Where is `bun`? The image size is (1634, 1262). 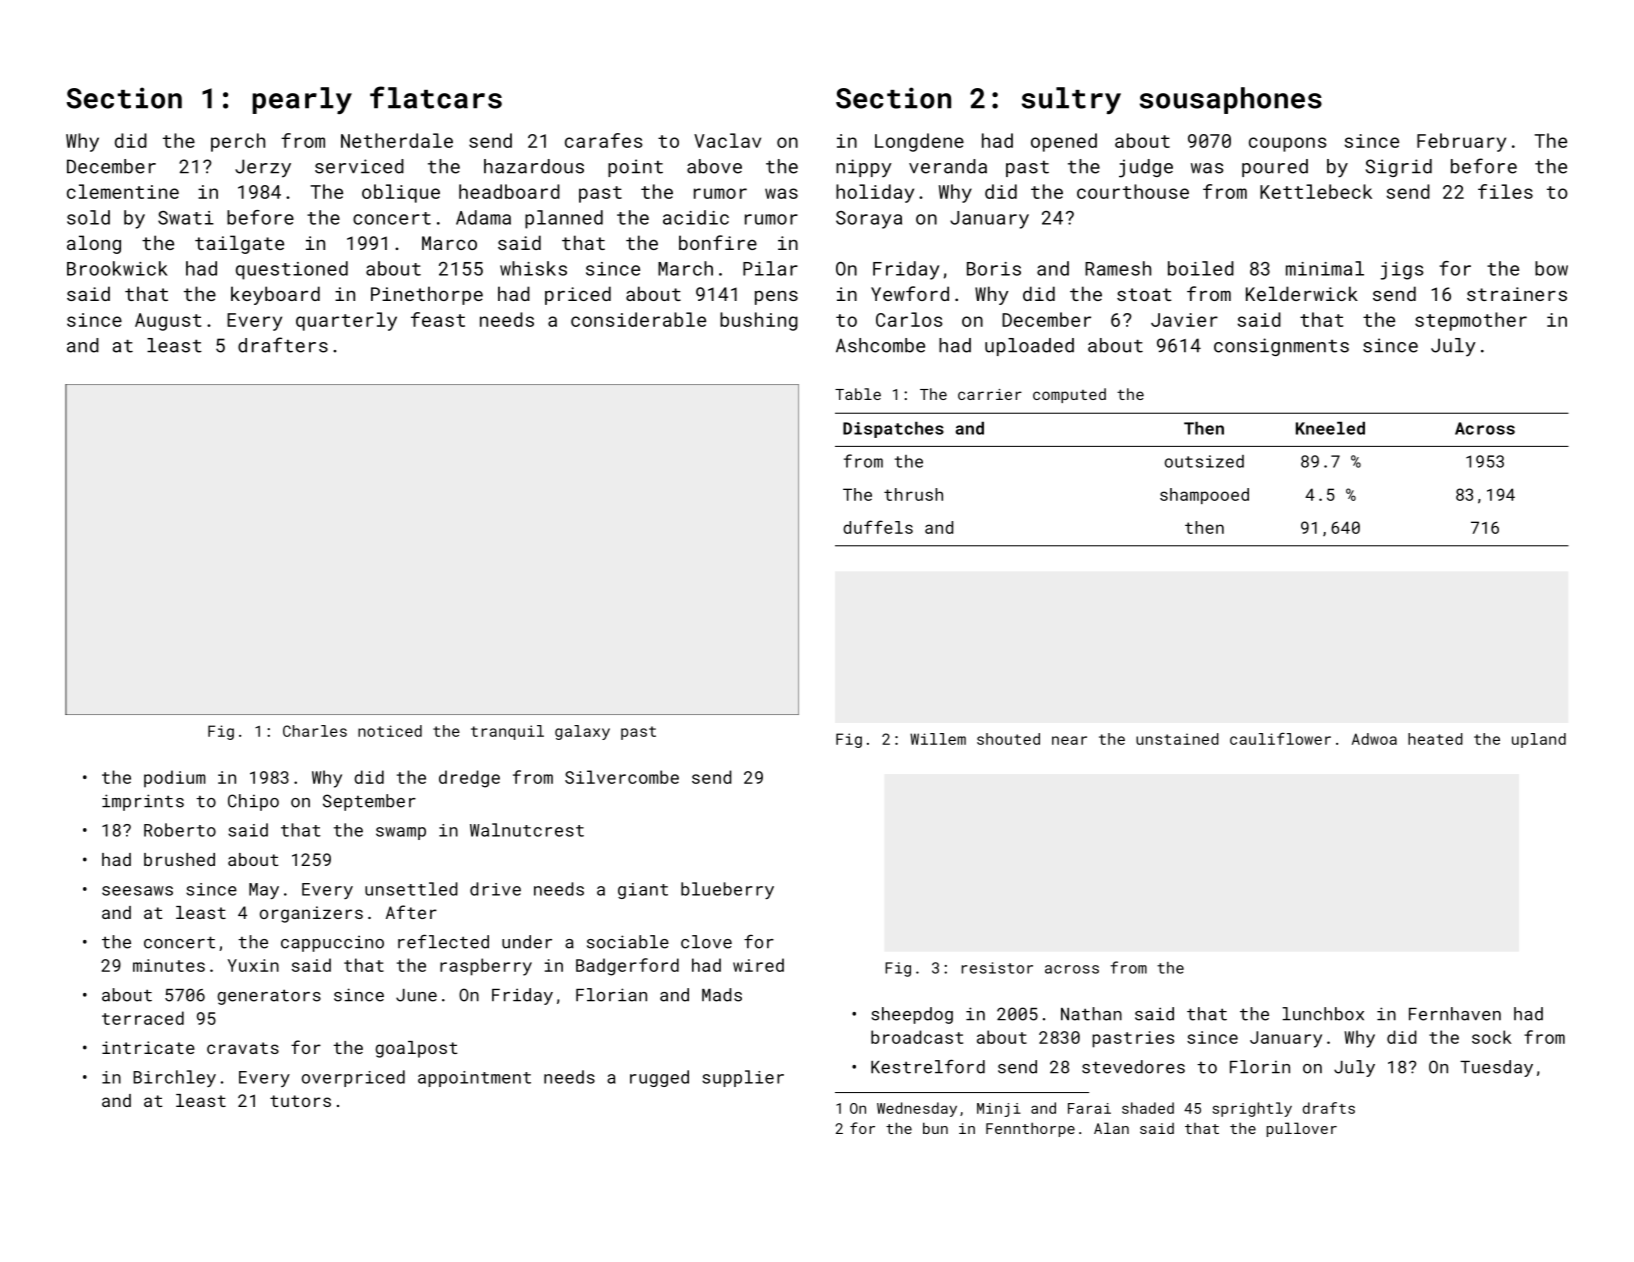 bun is located at coordinates (935, 1128).
